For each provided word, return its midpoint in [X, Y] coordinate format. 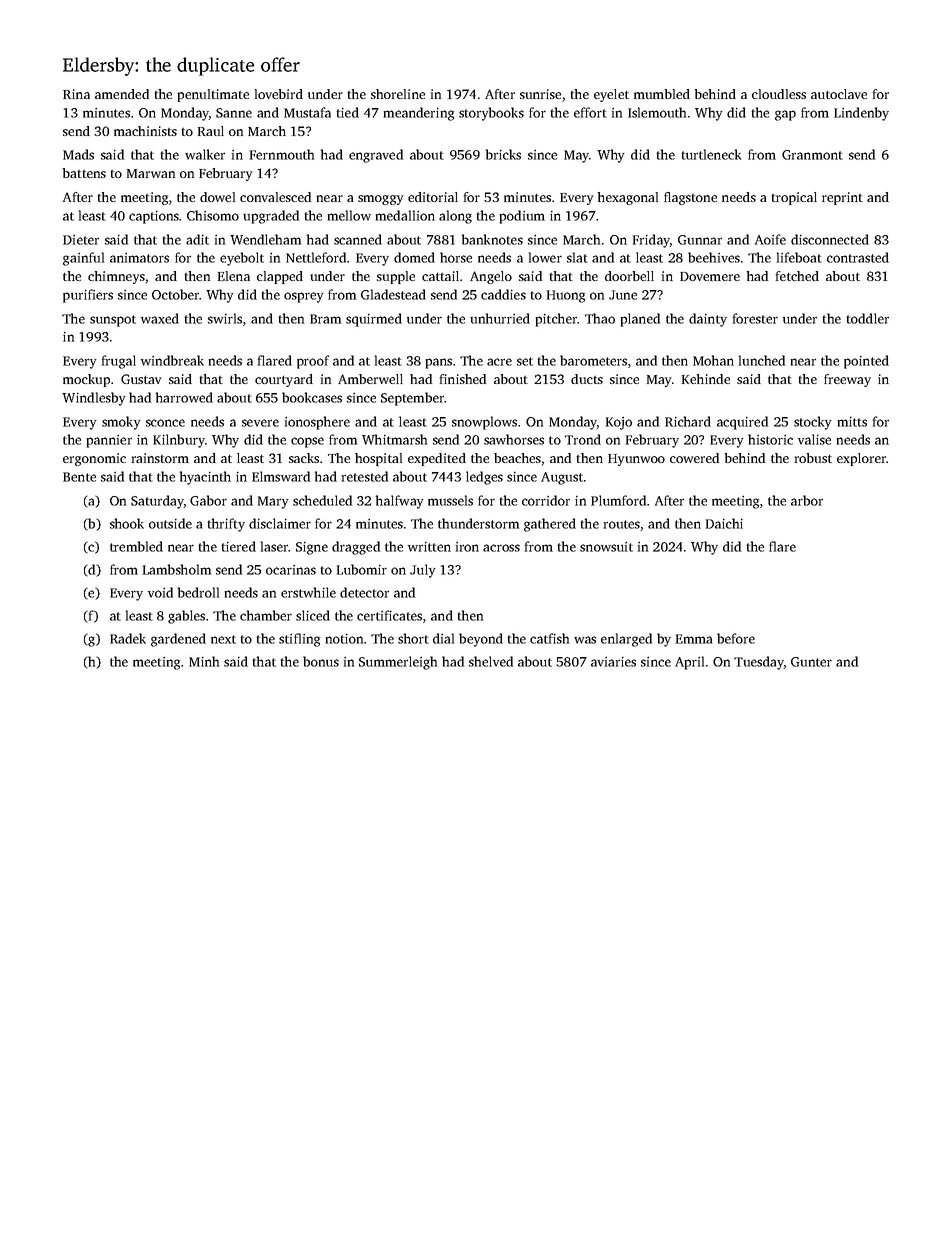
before [736, 638]
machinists [145, 131]
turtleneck [711, 154]
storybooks [491, 114]
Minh [204, 661]
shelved [491, 661]
